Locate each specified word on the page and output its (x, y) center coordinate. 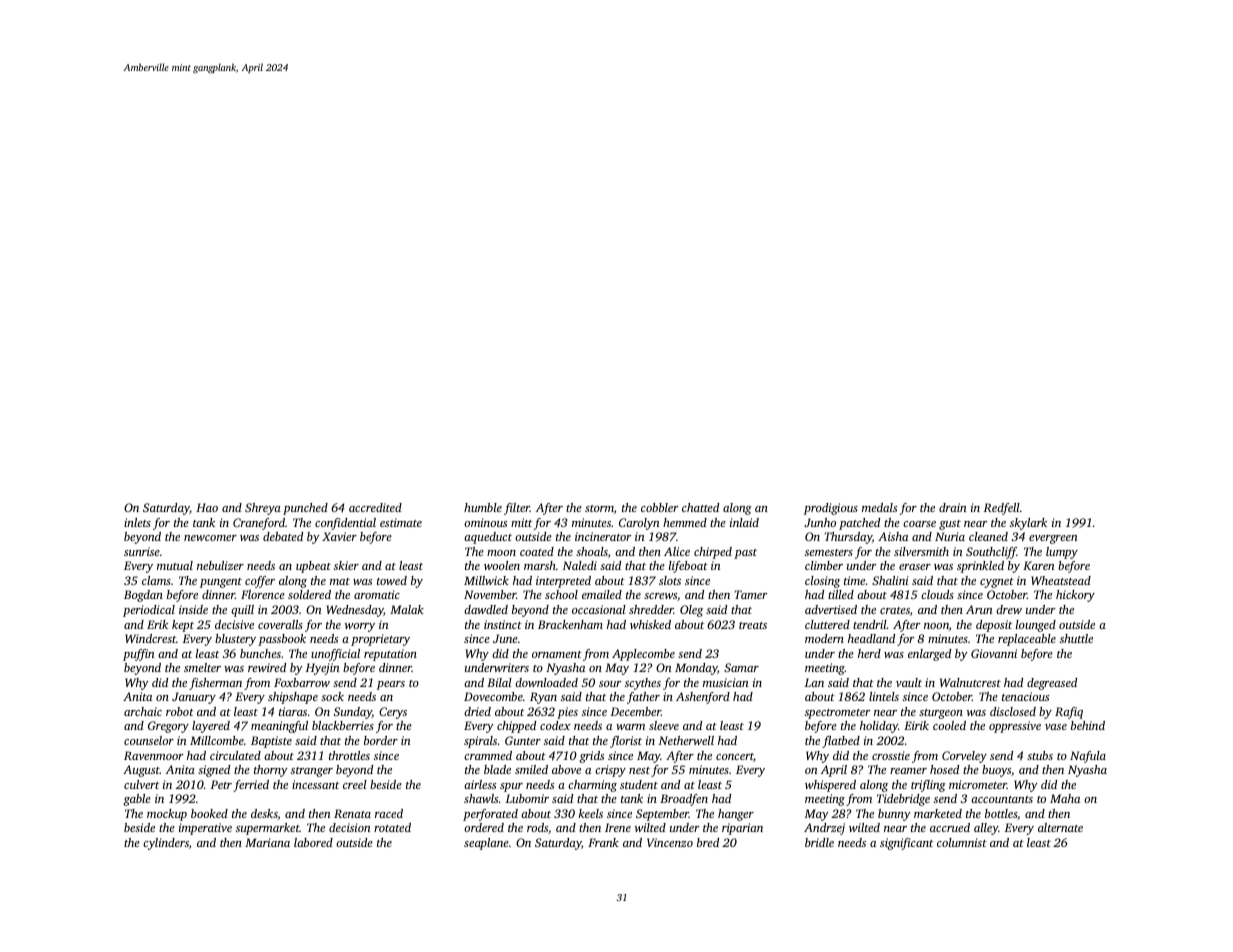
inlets (137, 522)
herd (869, 653)
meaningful (279, 727)
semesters (829, 552)
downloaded (546, 682)
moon (501, 553)
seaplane (486, 844)
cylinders (166, 844)
